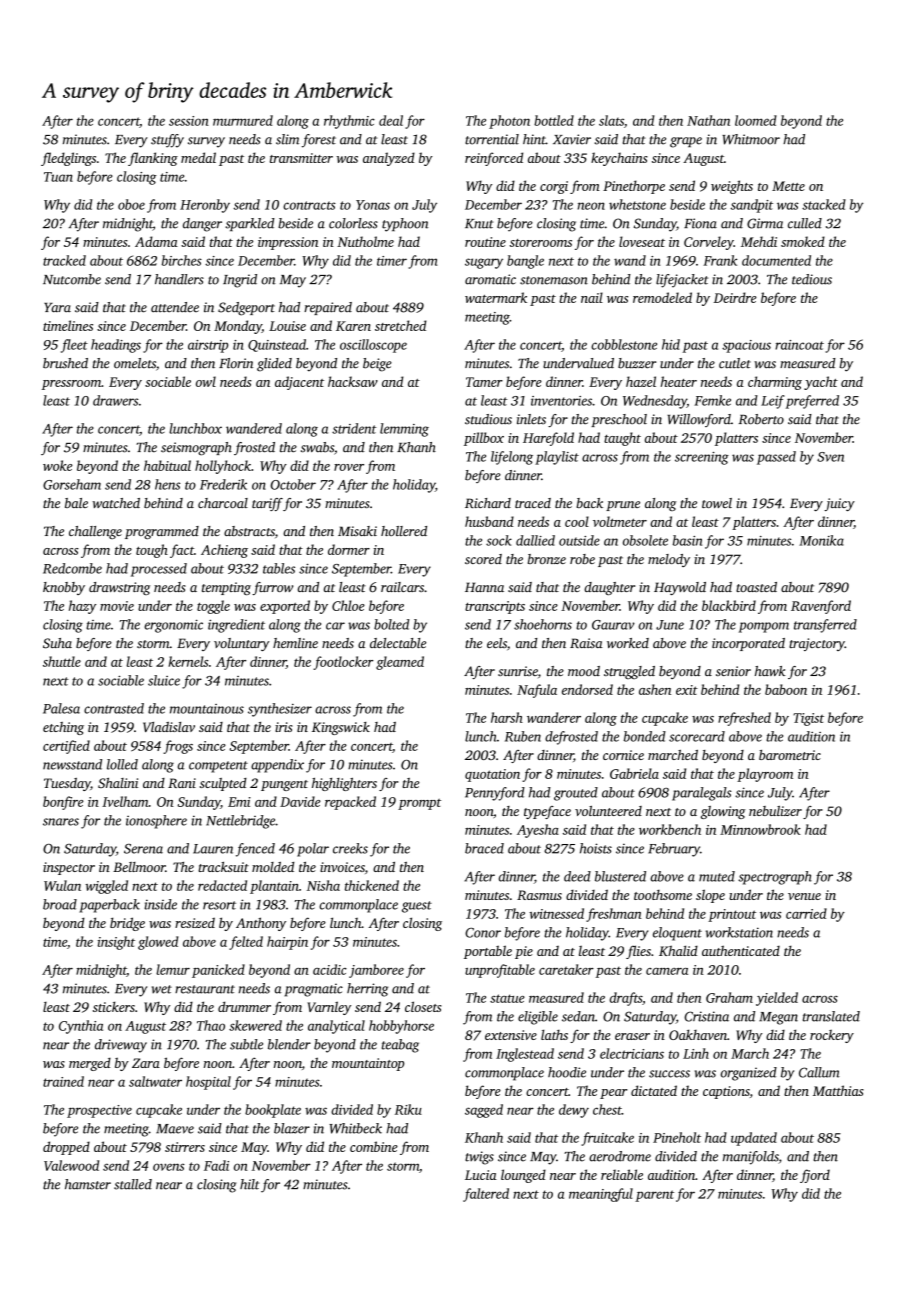 This image has height=1316, width=908. I want to click on tempting, so click(226, 588).
